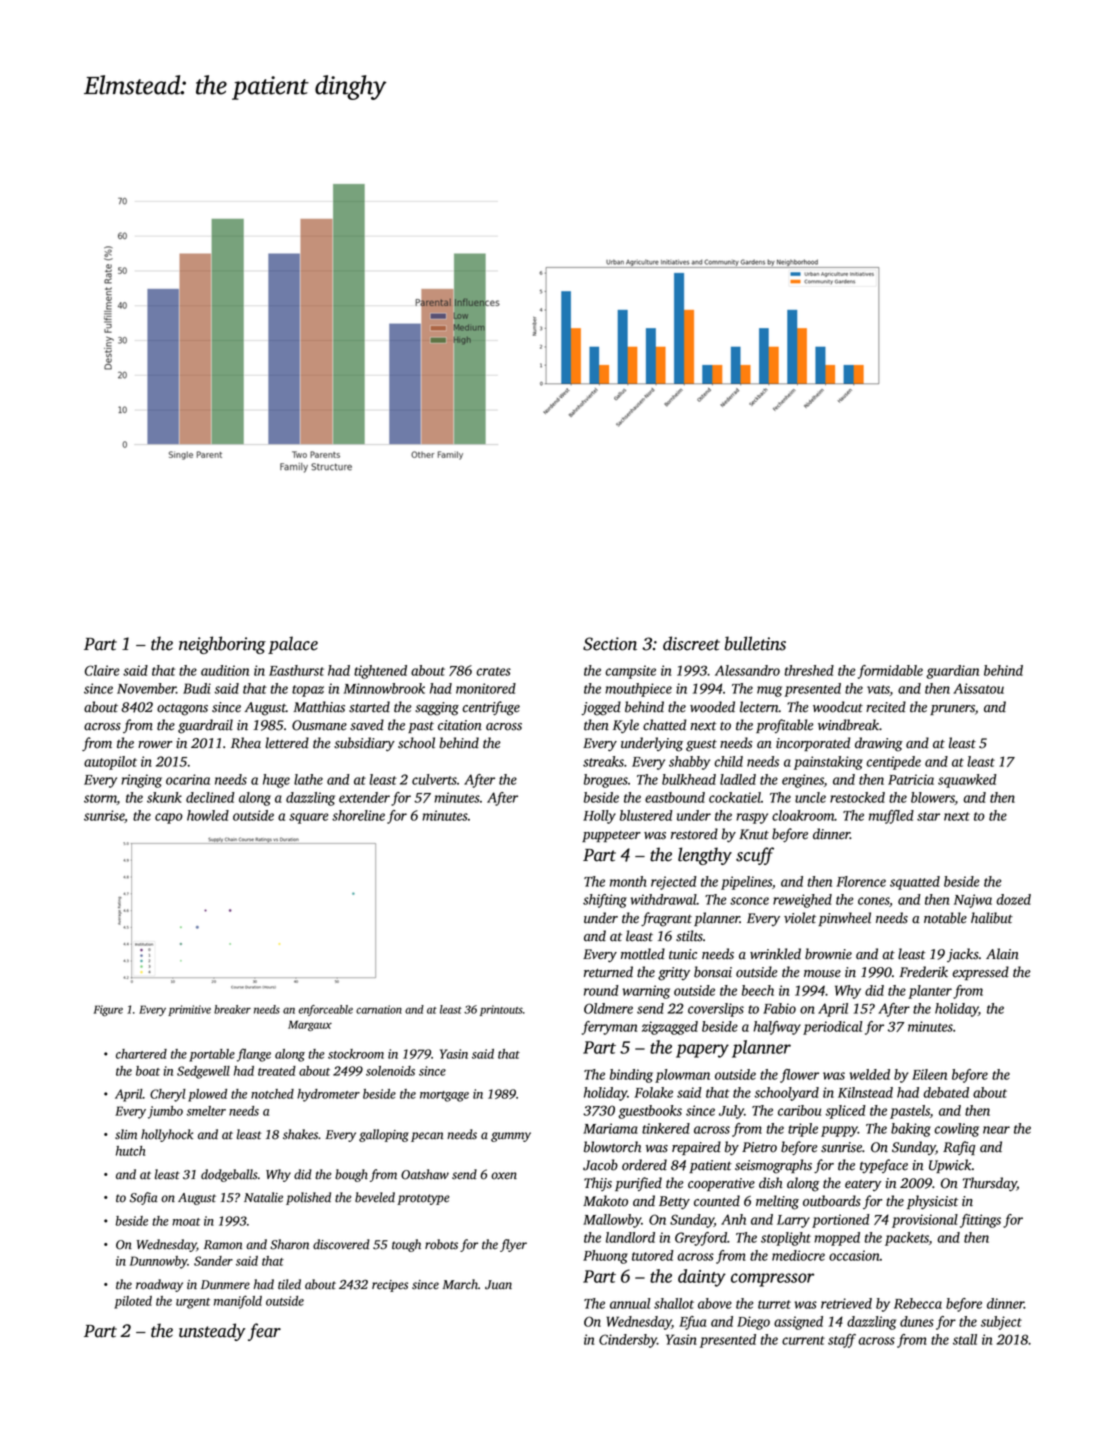  I want to click on campsite, so click(631, 672).
